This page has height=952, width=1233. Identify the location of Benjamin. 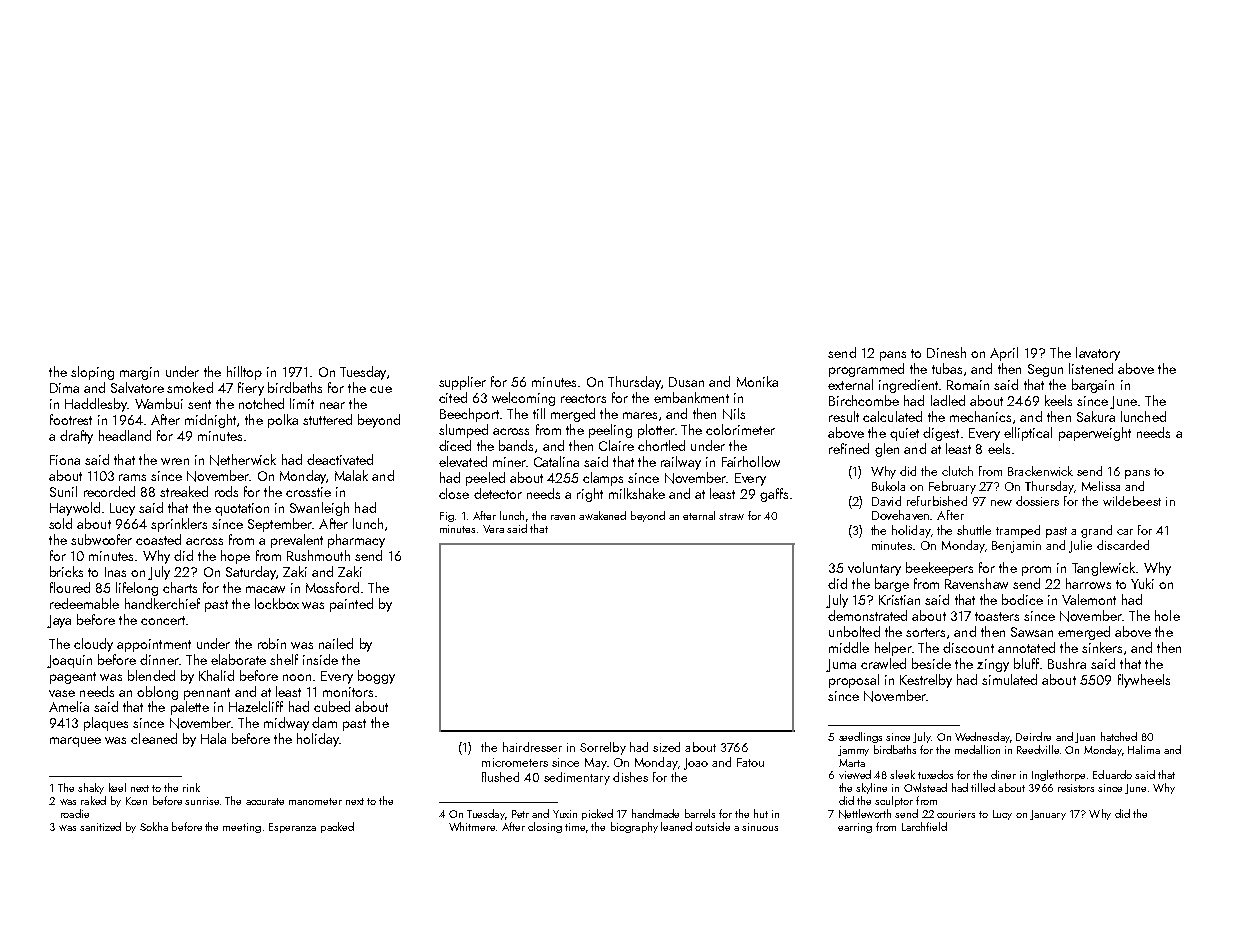
(1016, 547).
